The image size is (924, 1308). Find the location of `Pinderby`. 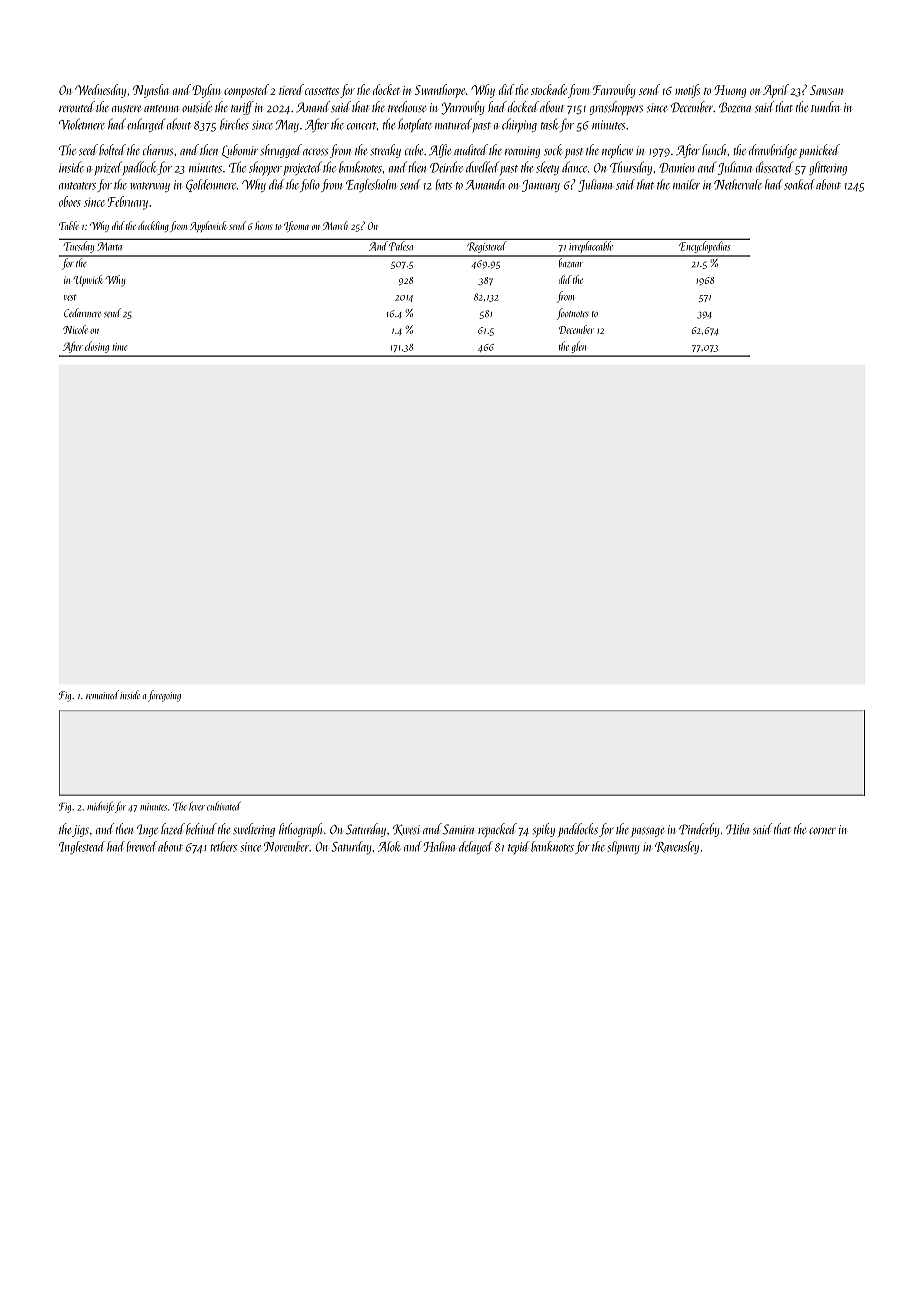

Pinderby is located at coordinates (699, 830).
